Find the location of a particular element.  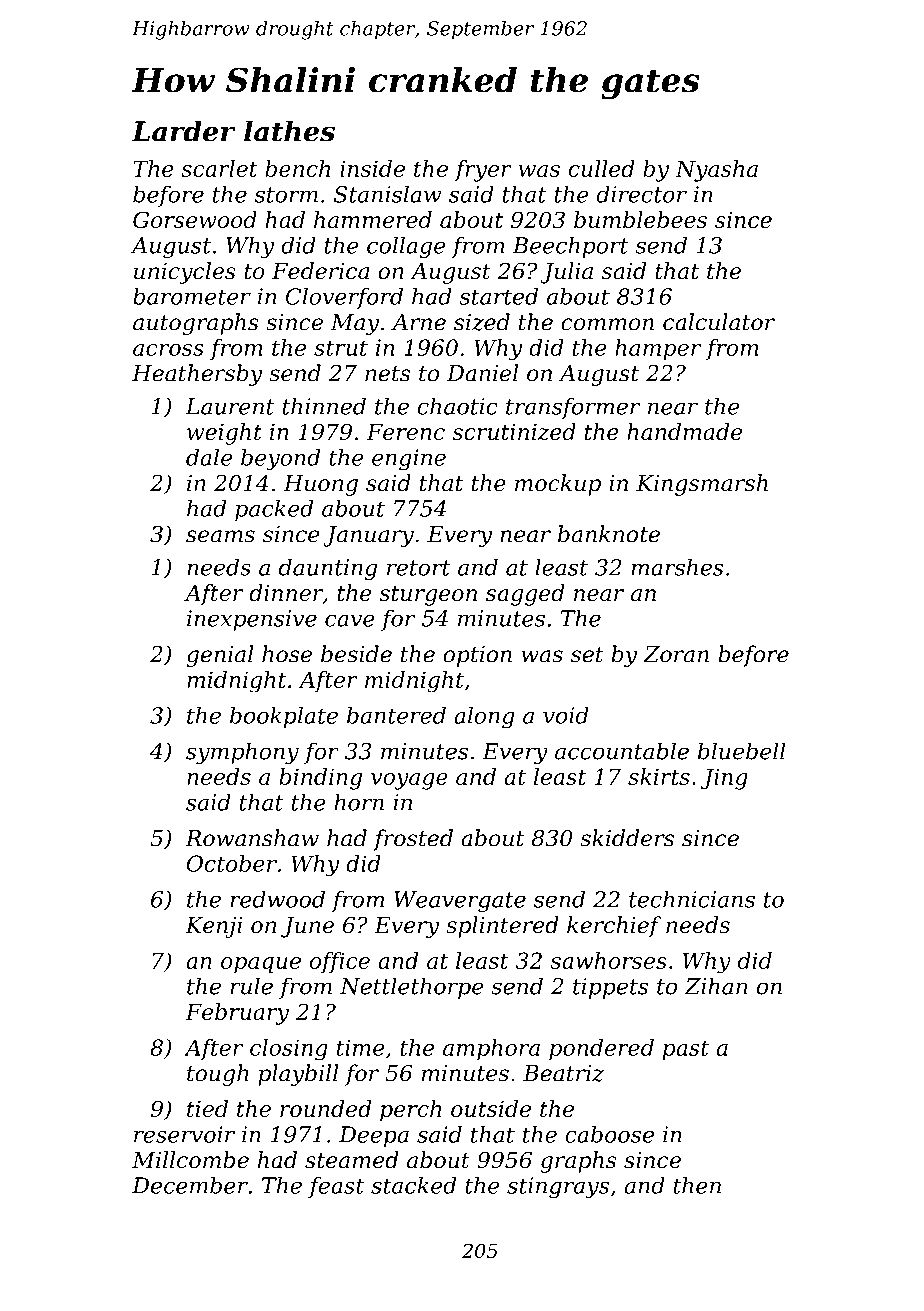

inside is located at coordinates (372, 168).
